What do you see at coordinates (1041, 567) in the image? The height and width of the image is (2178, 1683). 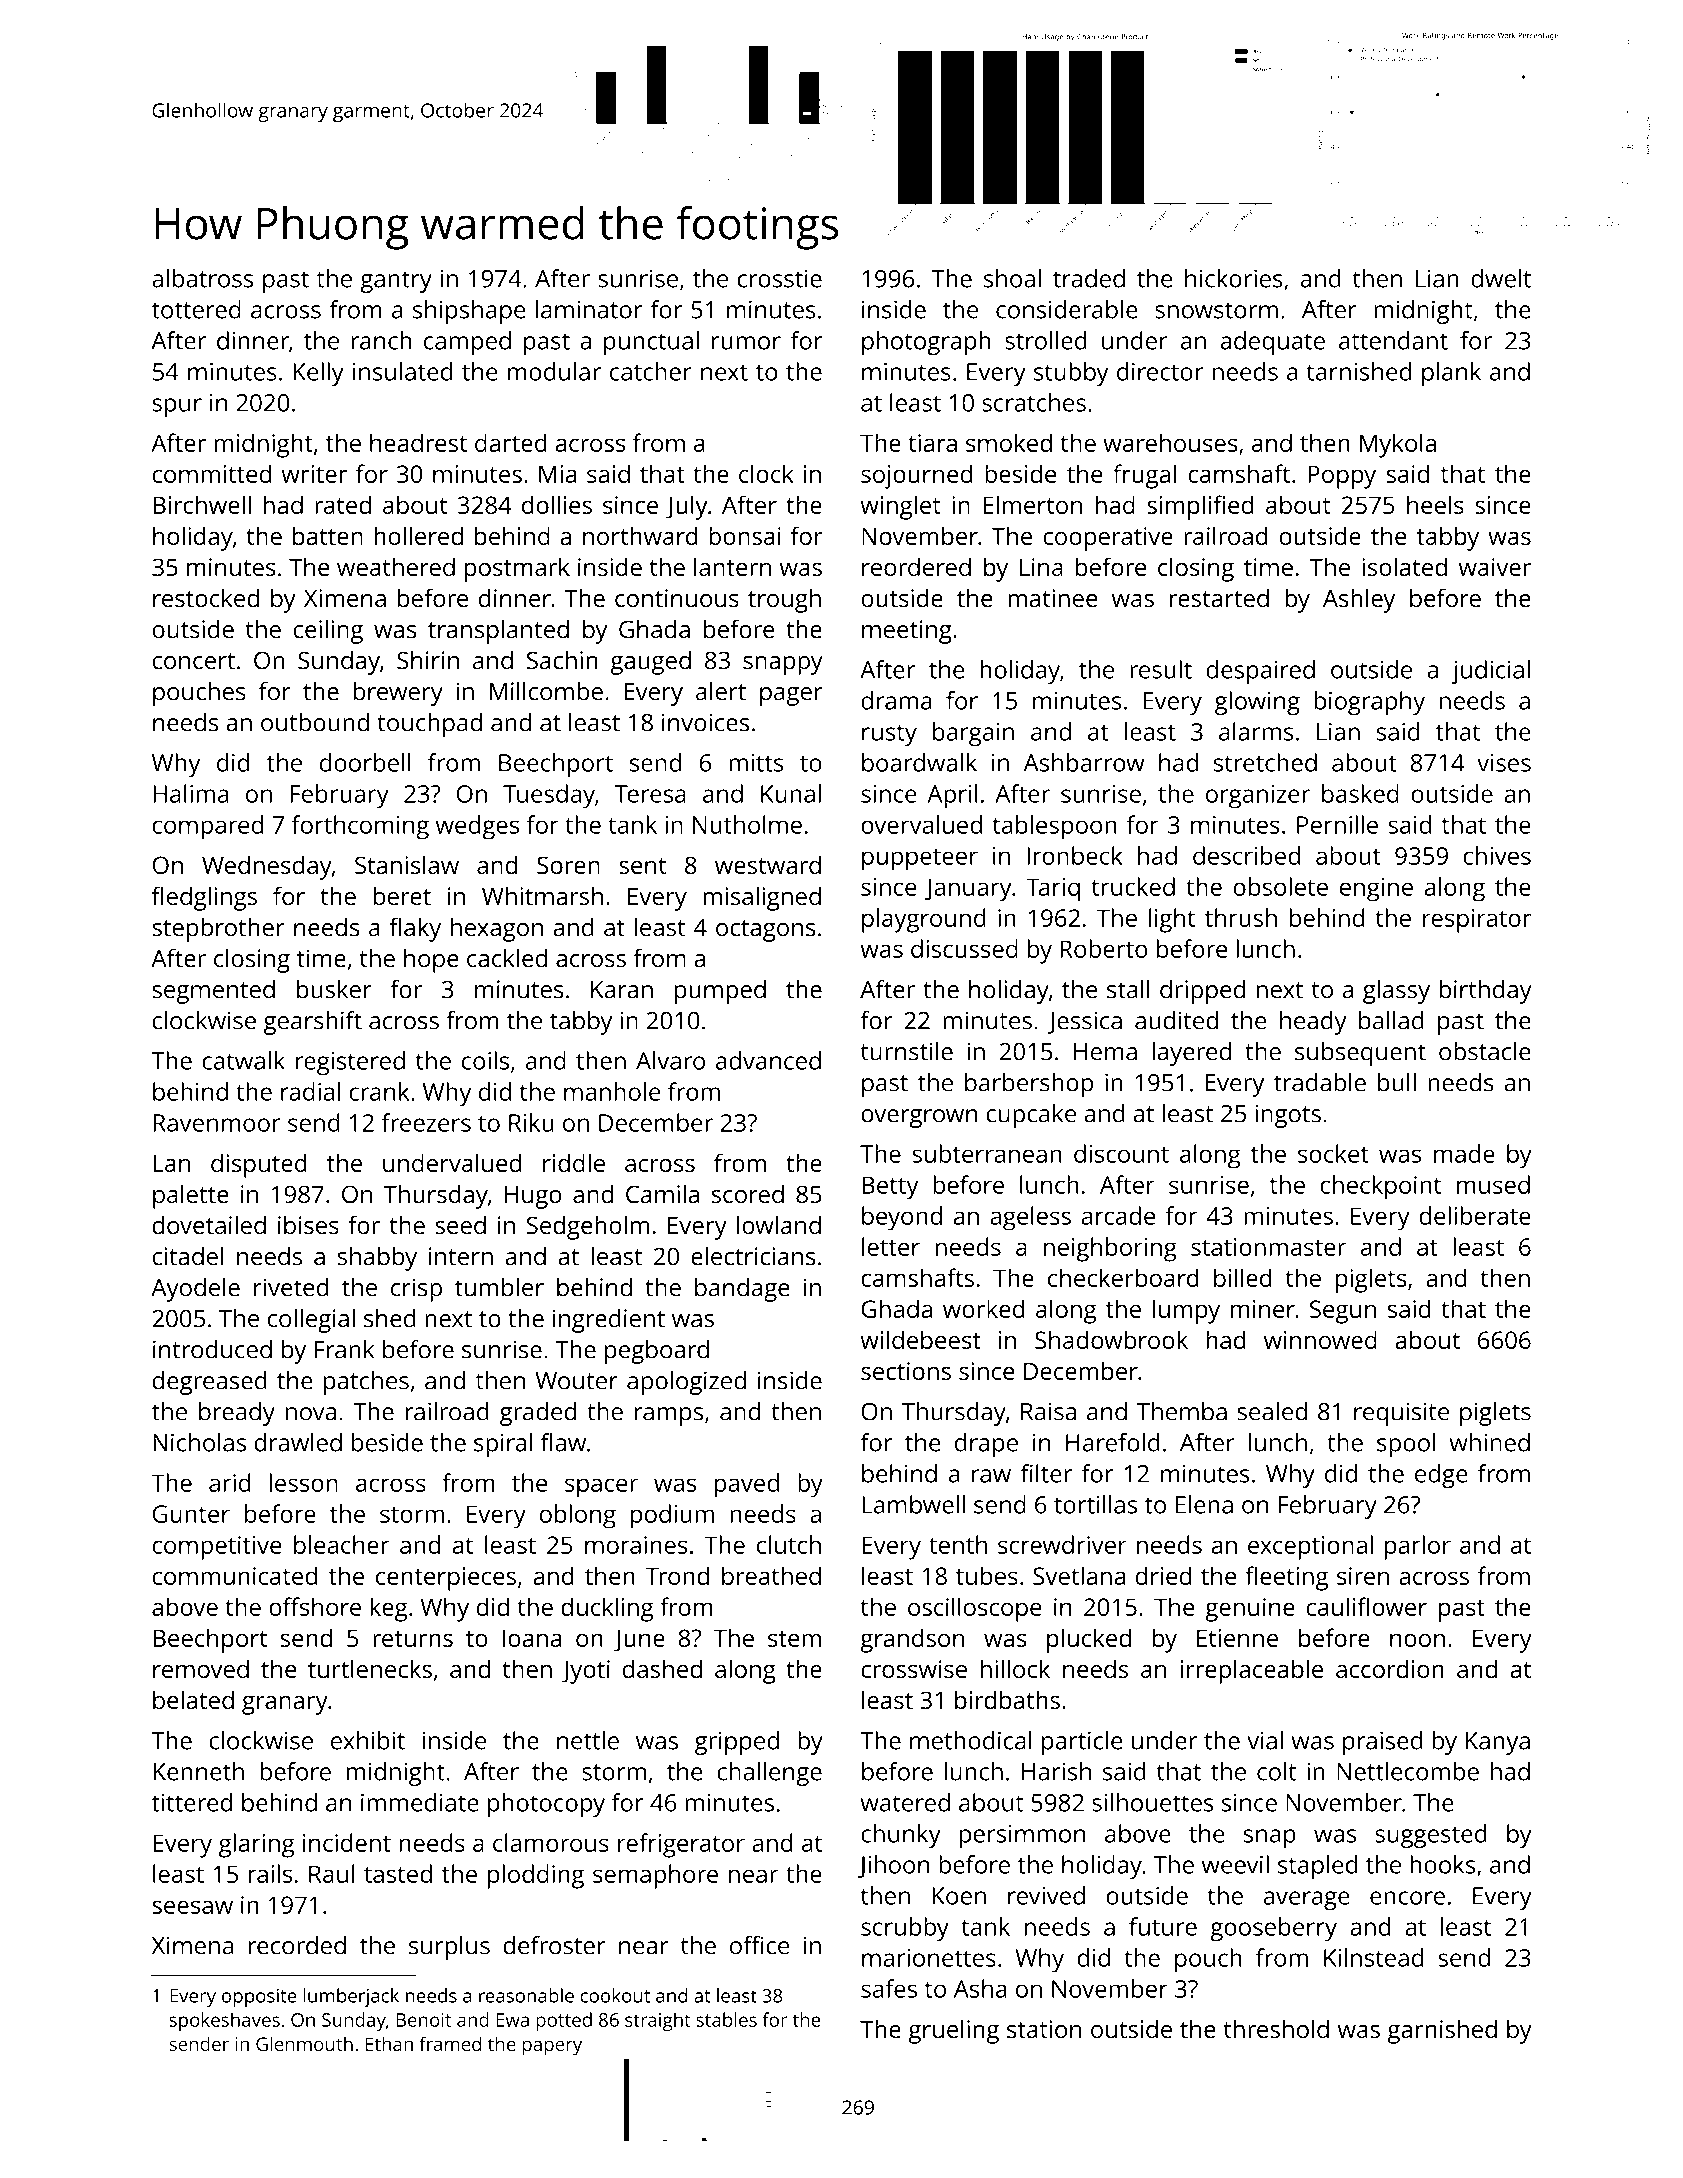 I see `Lina` at bounding box center [1041, 567].
